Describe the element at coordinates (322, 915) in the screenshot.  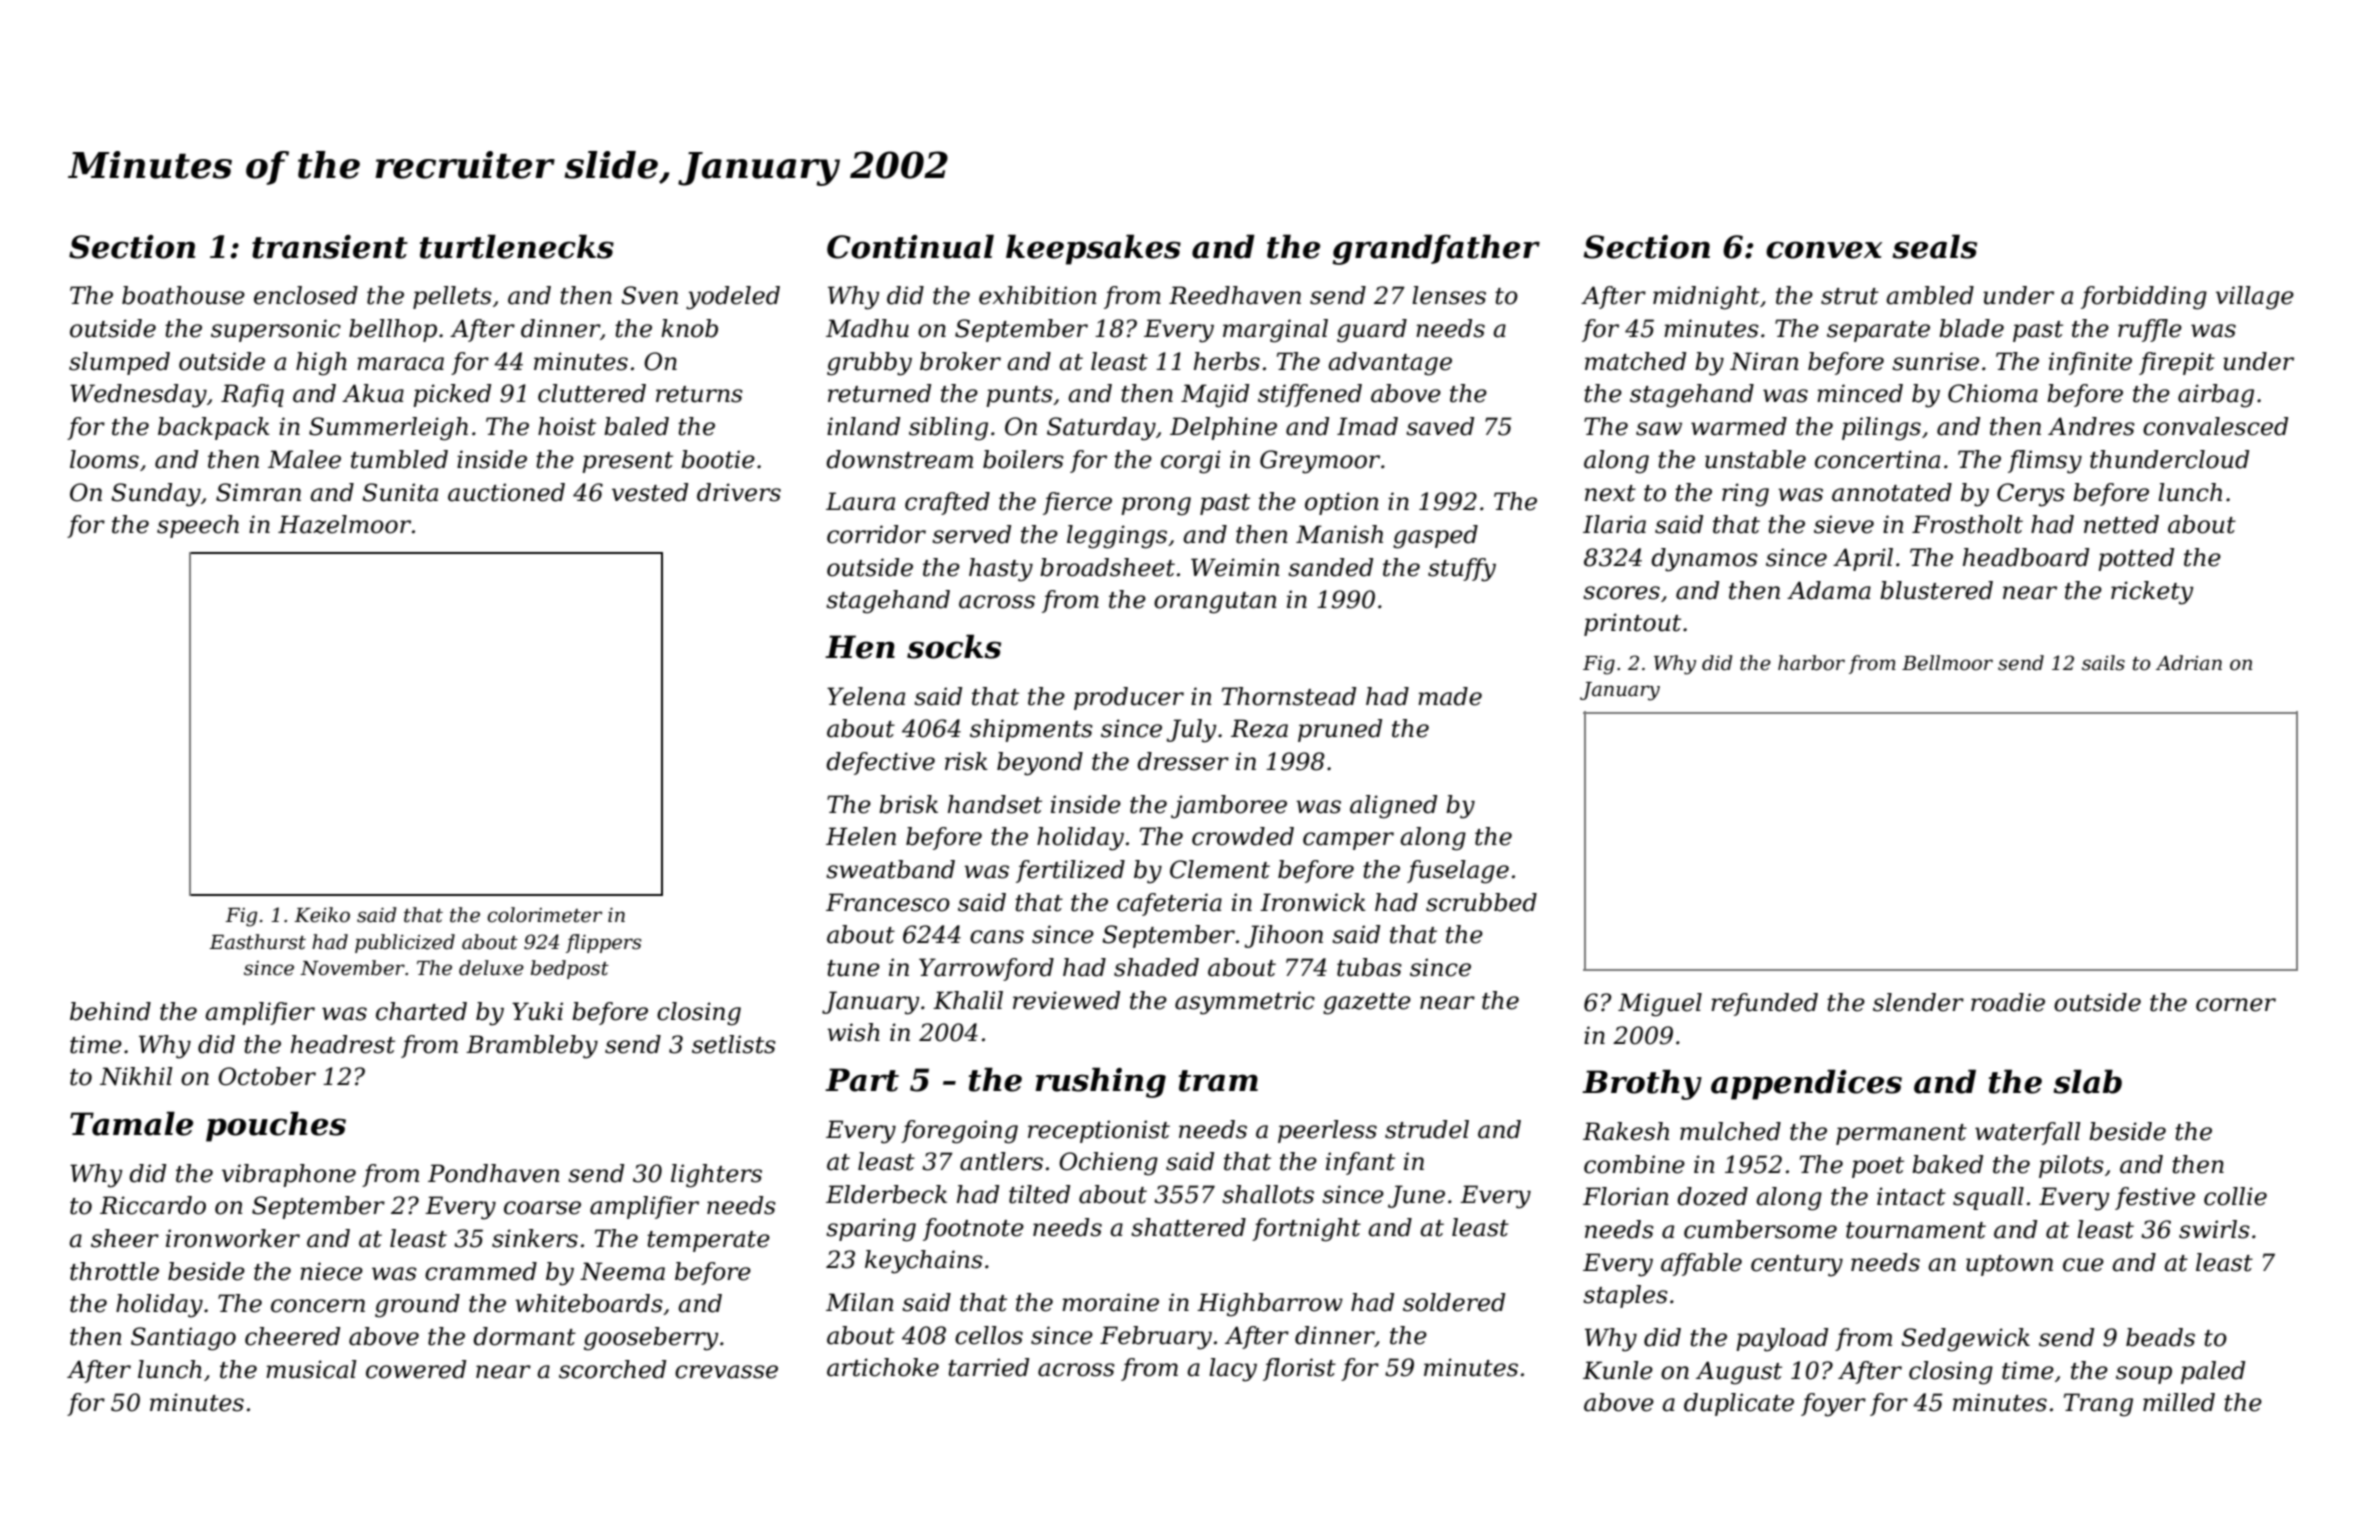
I see `Keiko` at that location.
